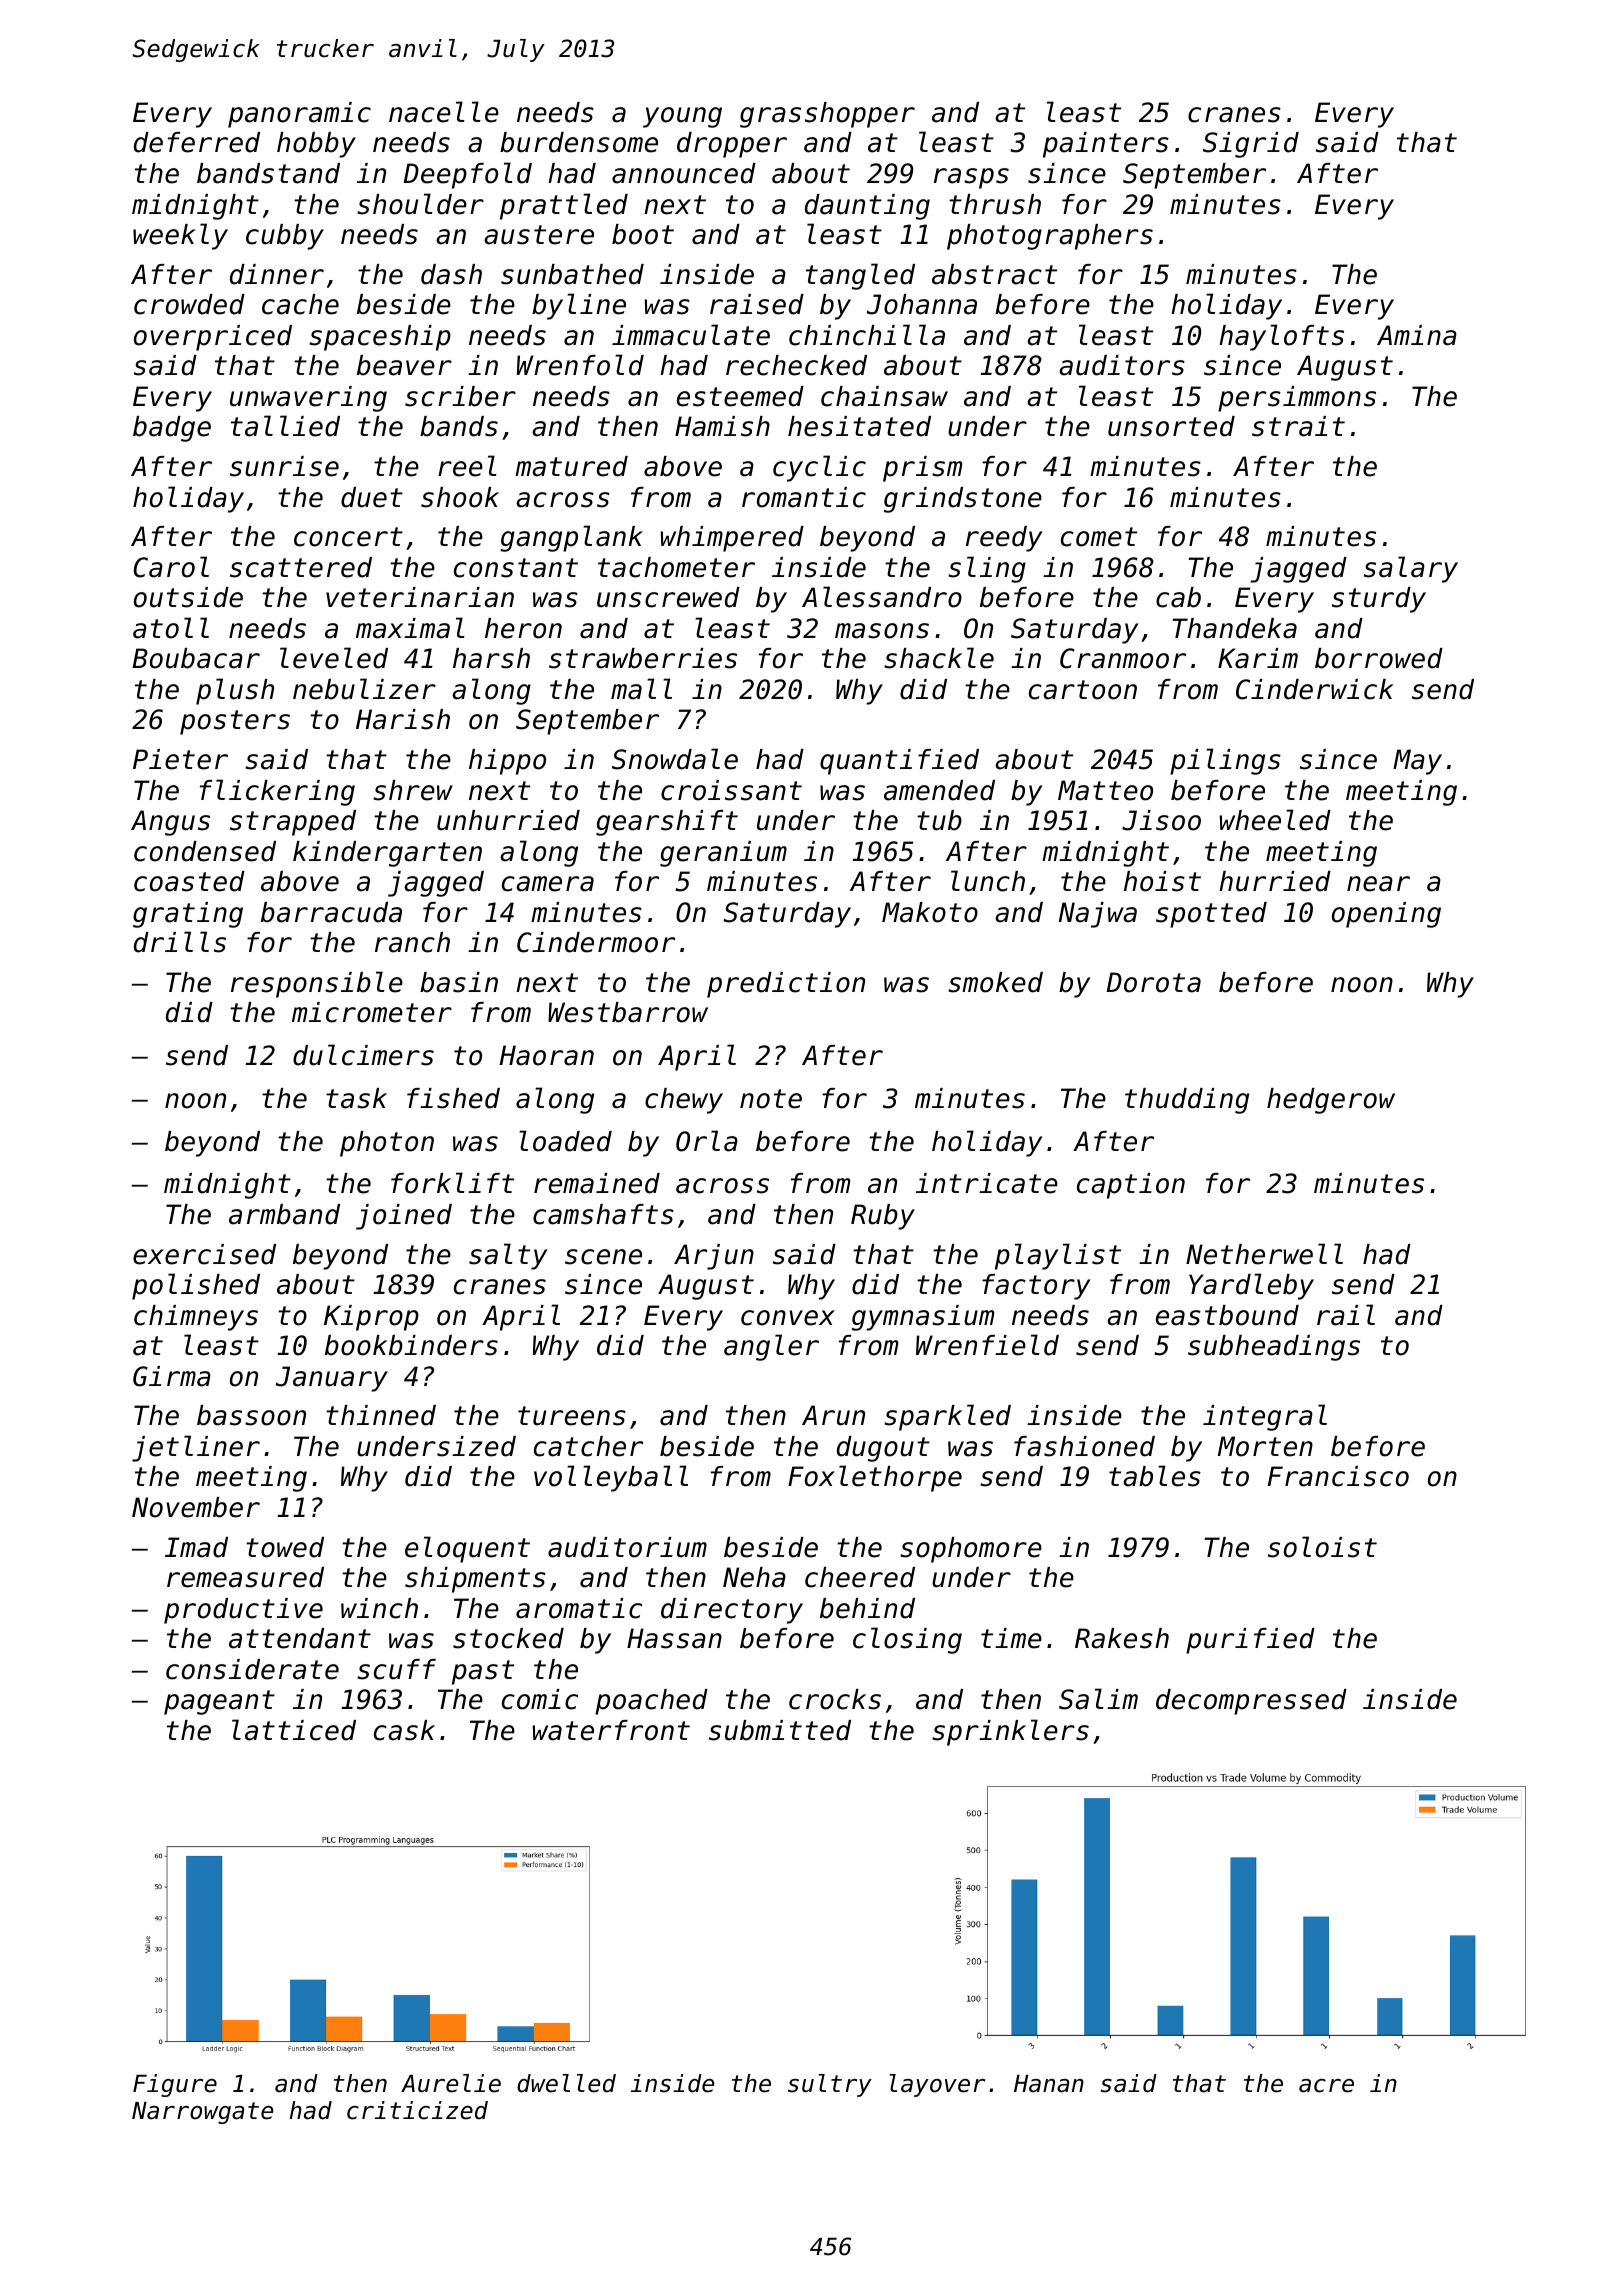  I want to click on unscrewed, so click(668, 597).
